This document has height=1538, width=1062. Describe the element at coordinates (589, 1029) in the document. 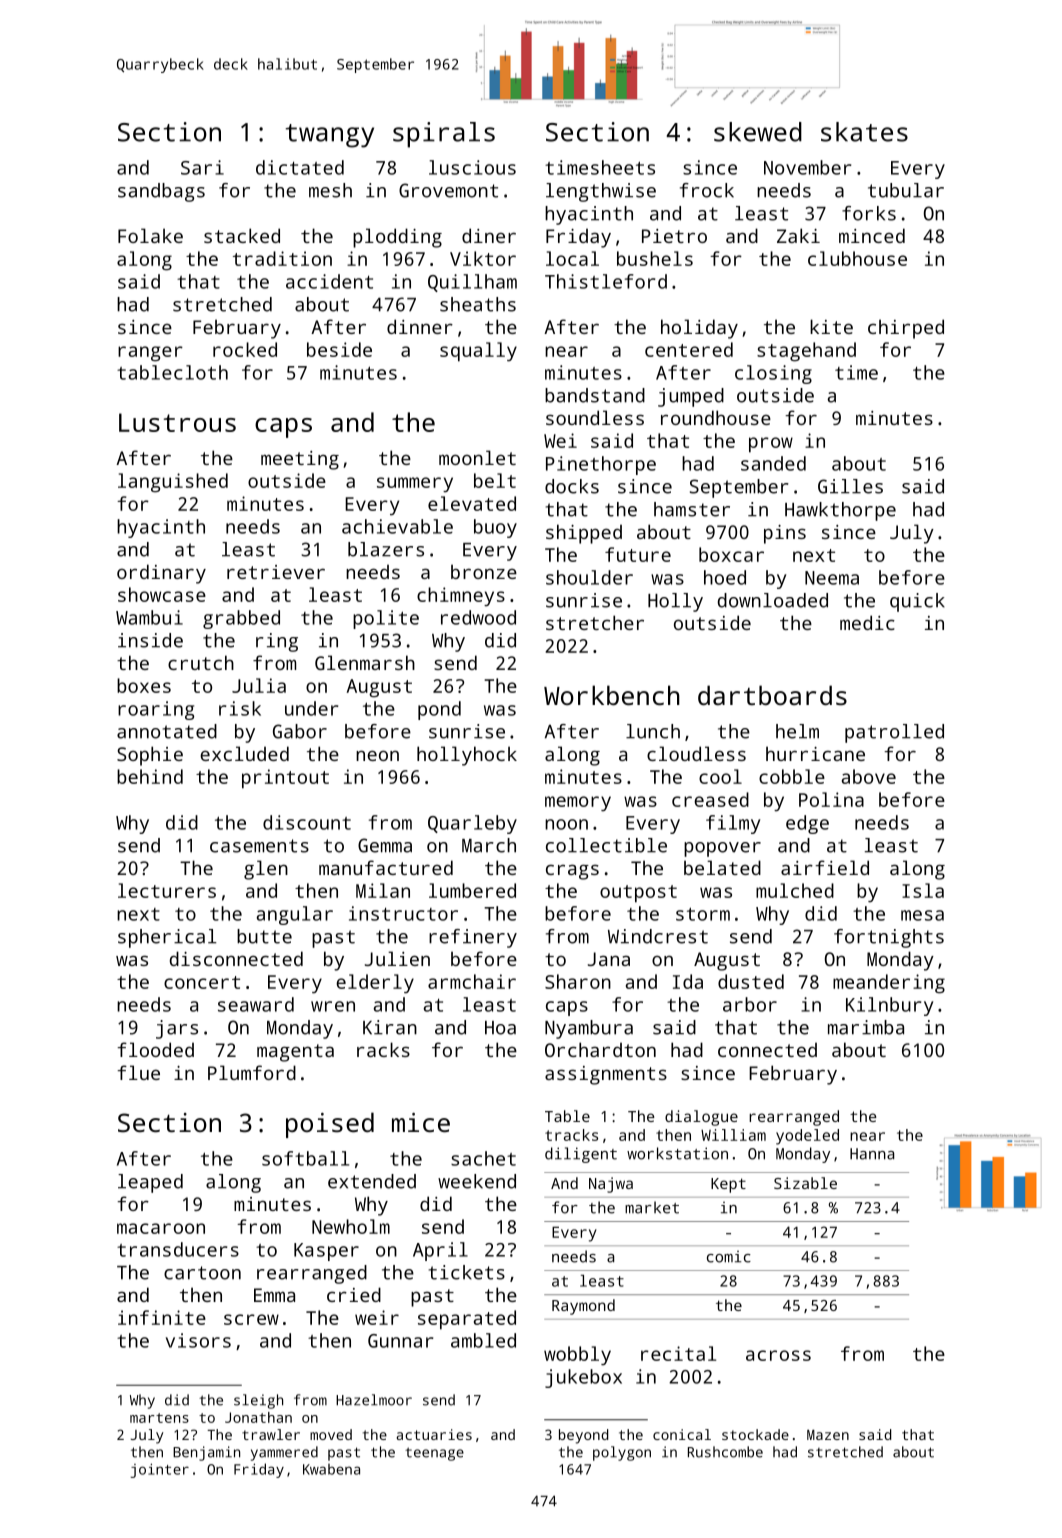

I see `Nyambura` at that location.
